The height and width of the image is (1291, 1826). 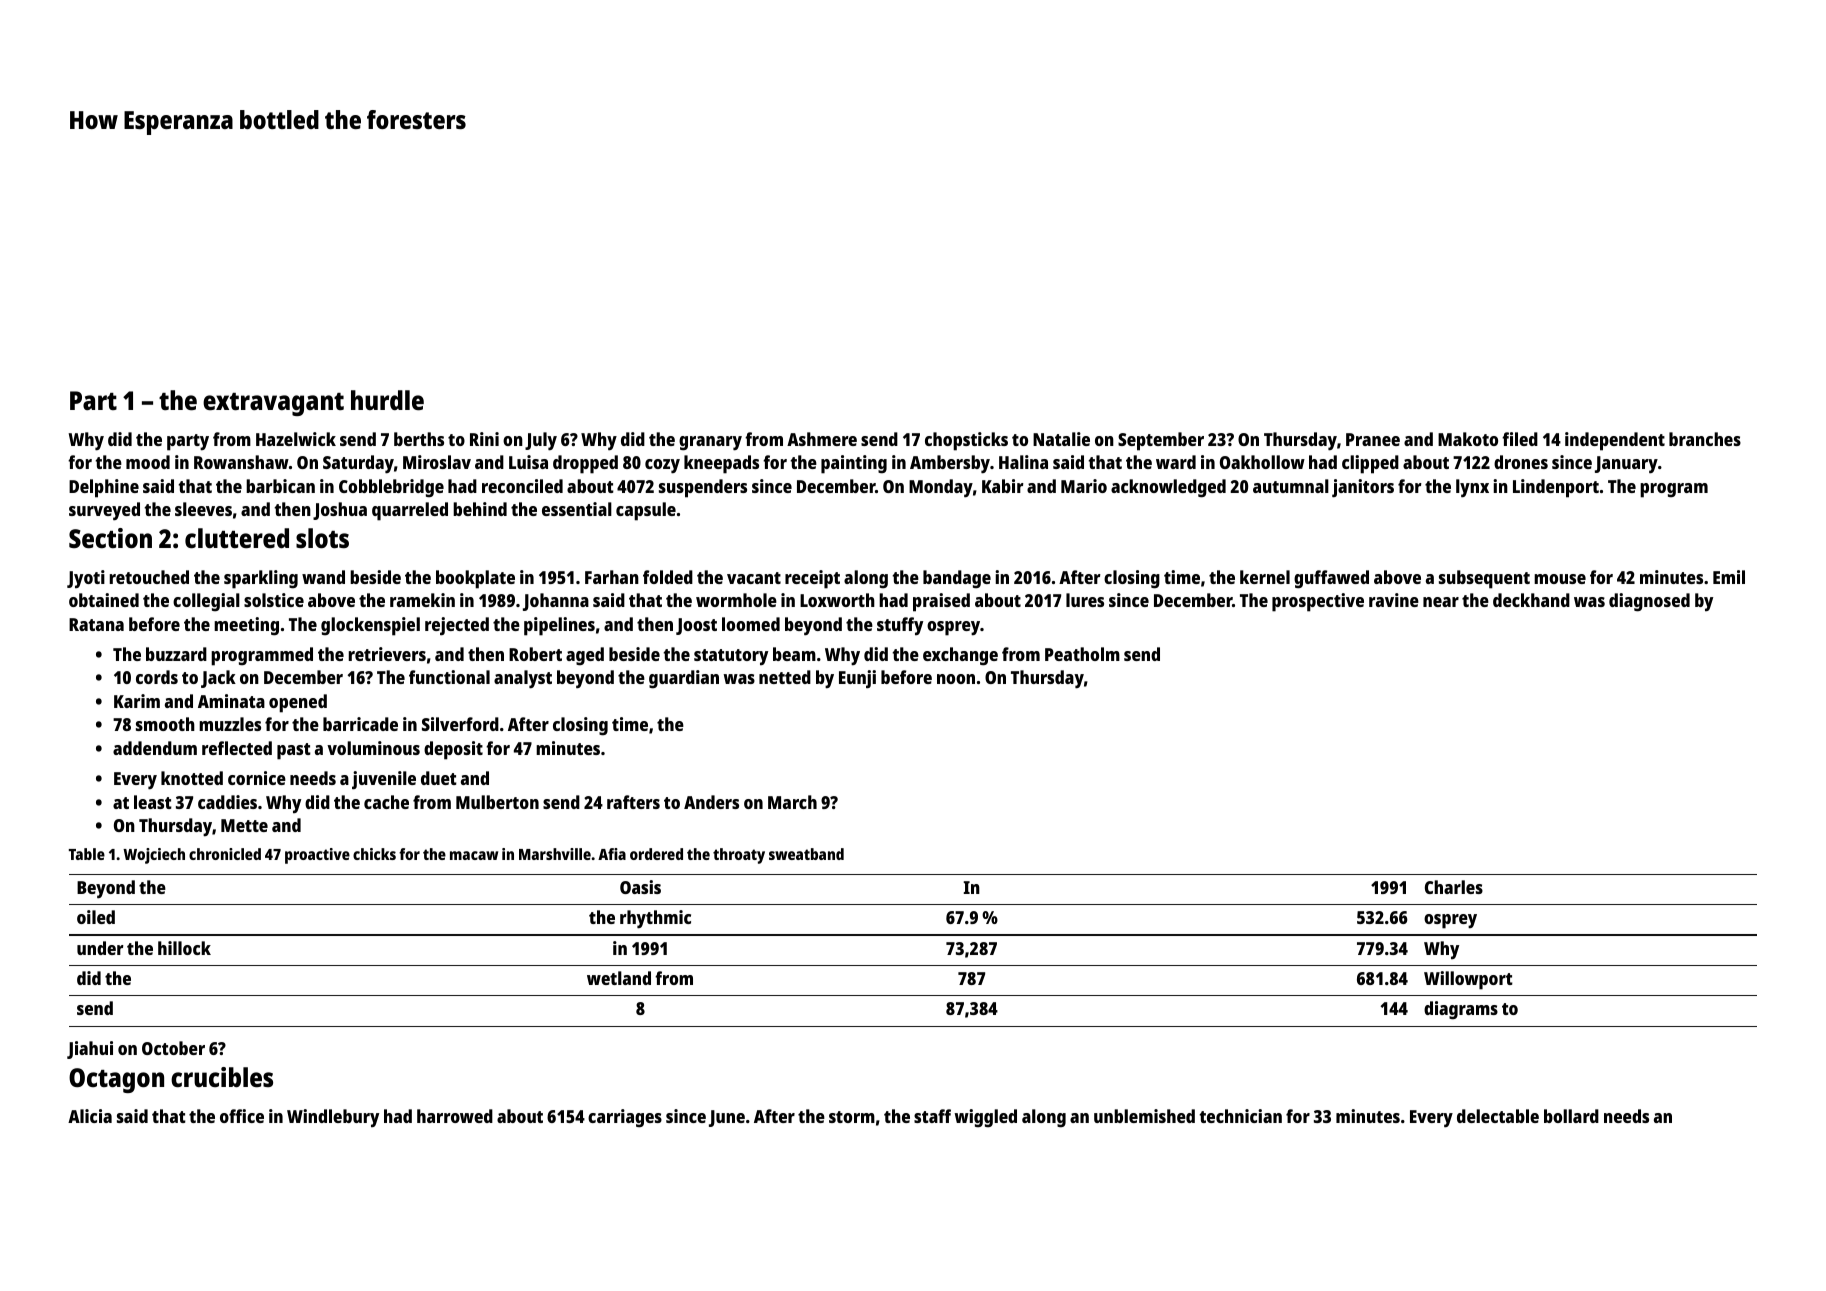 What do you see at coordinates (387, 400) in the image?
I see `hurdle` at bounding box center [387, 400].
